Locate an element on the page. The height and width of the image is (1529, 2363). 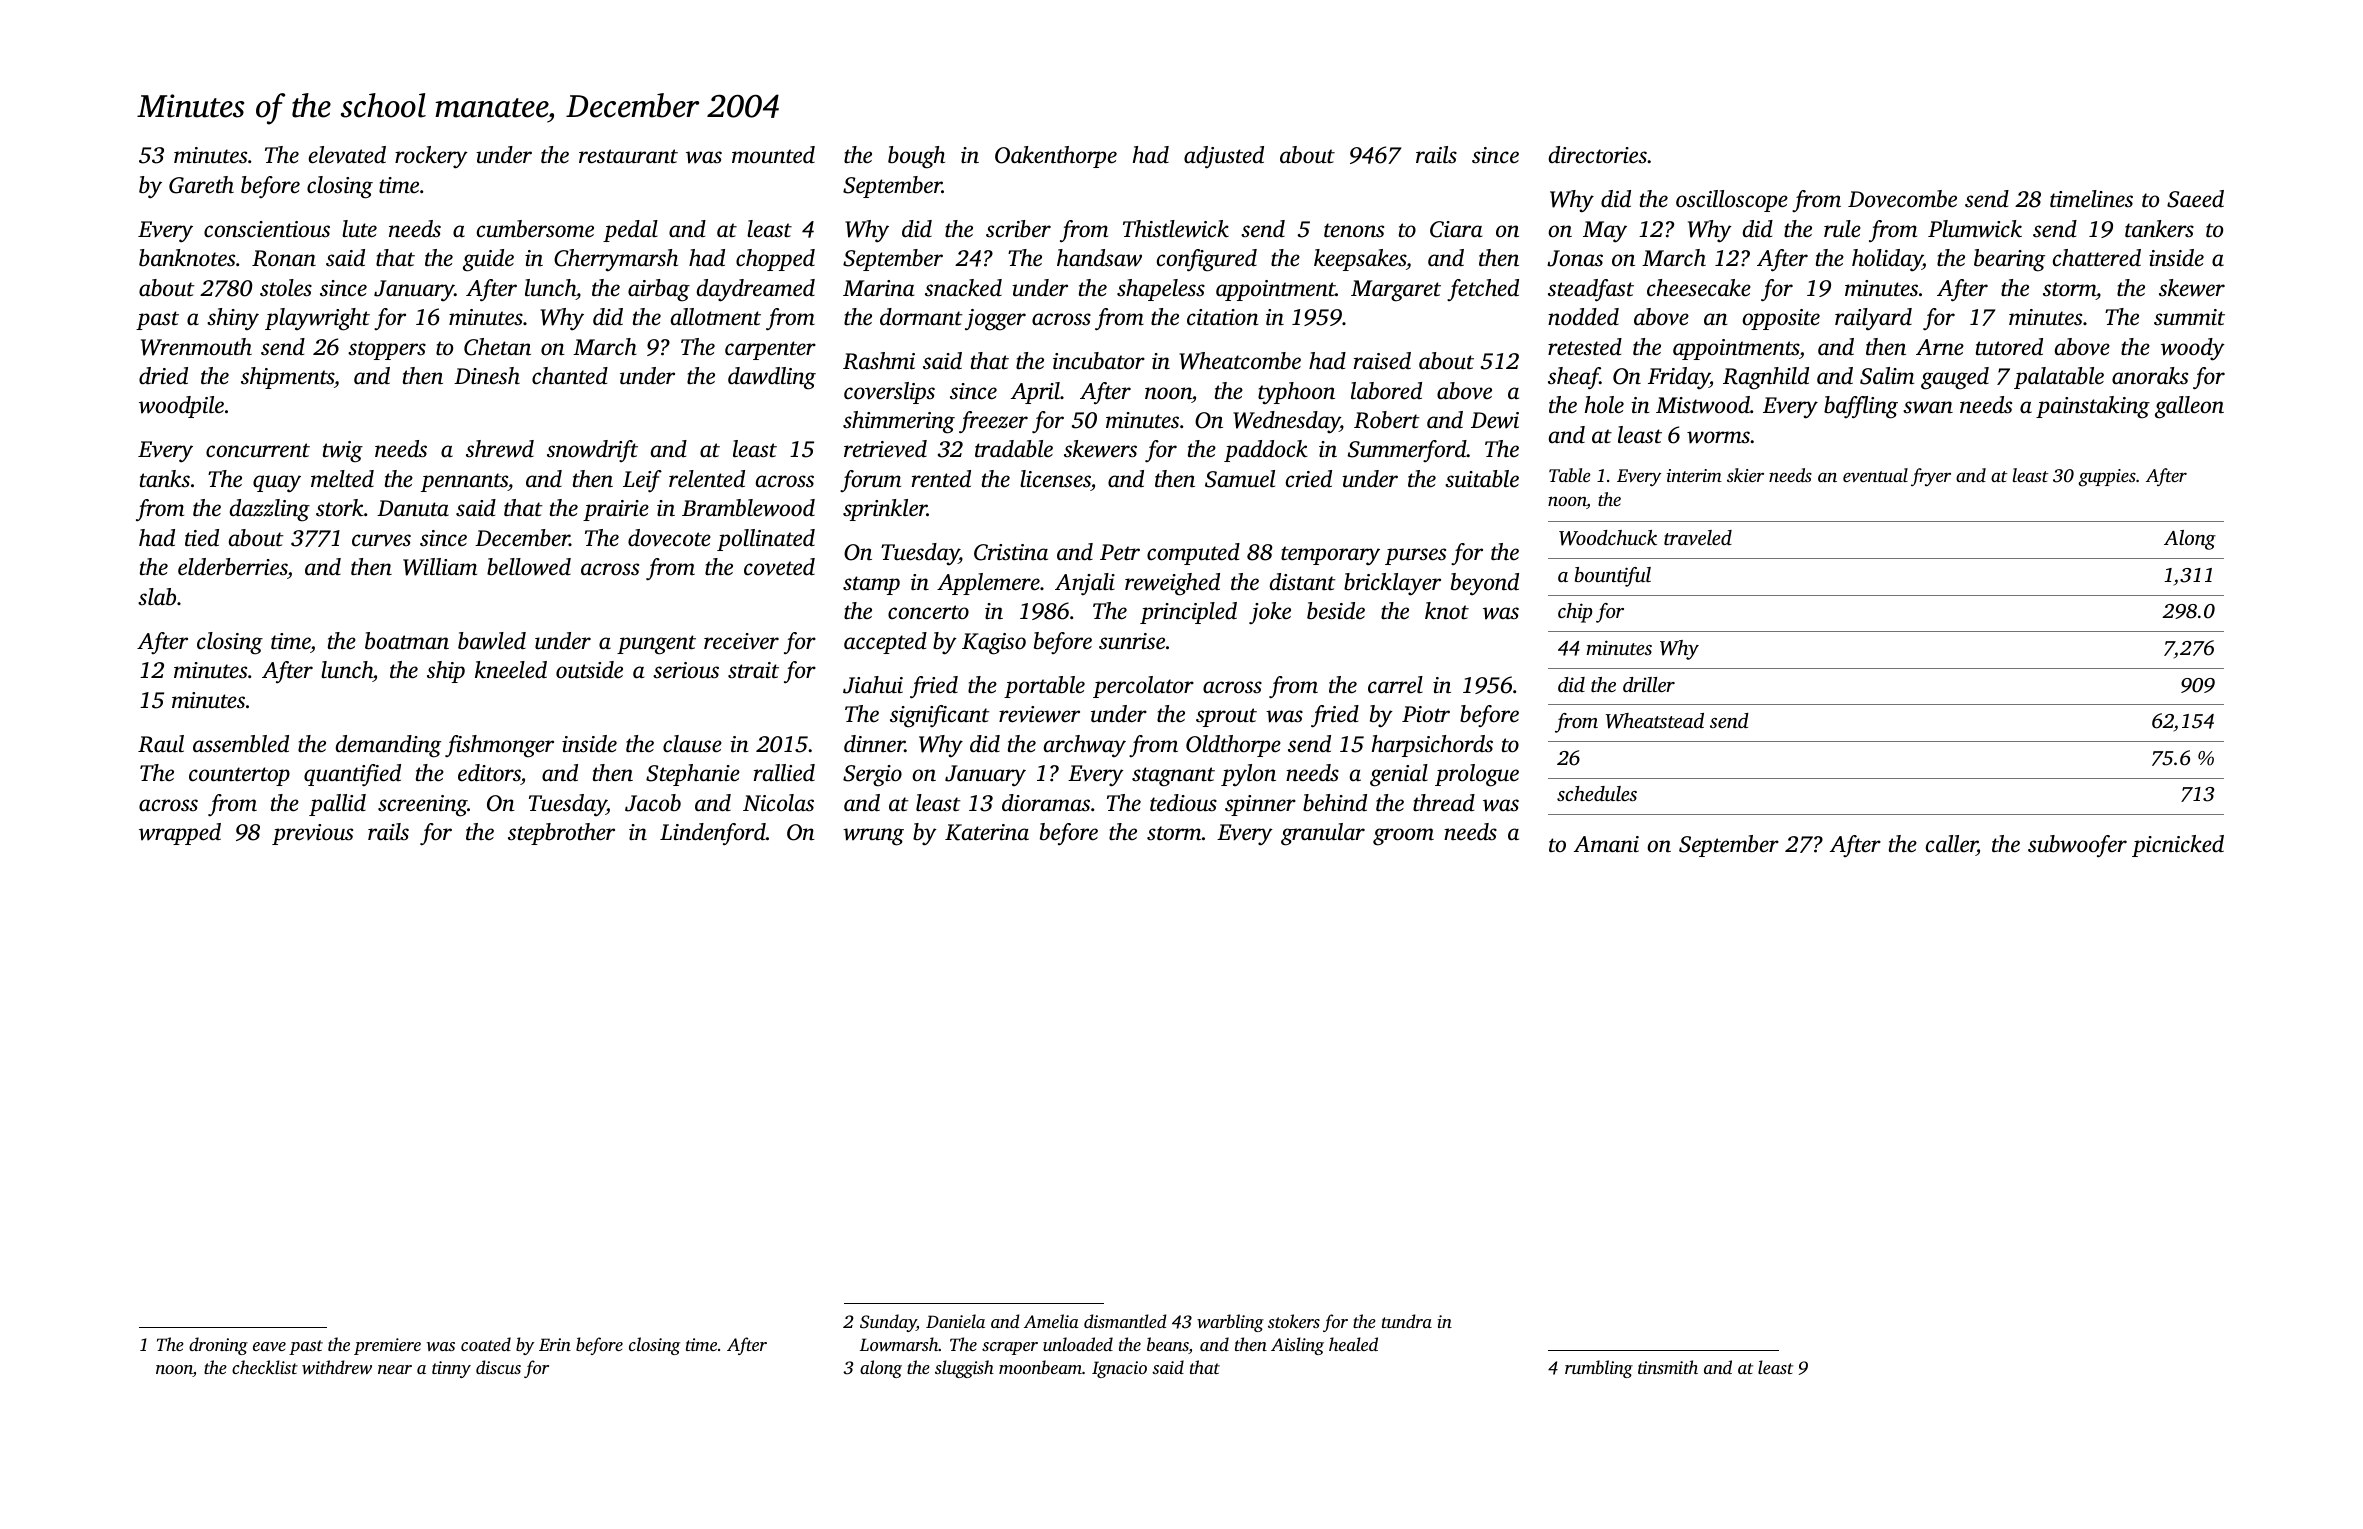
stoles is located at coordinates (286, 288).
